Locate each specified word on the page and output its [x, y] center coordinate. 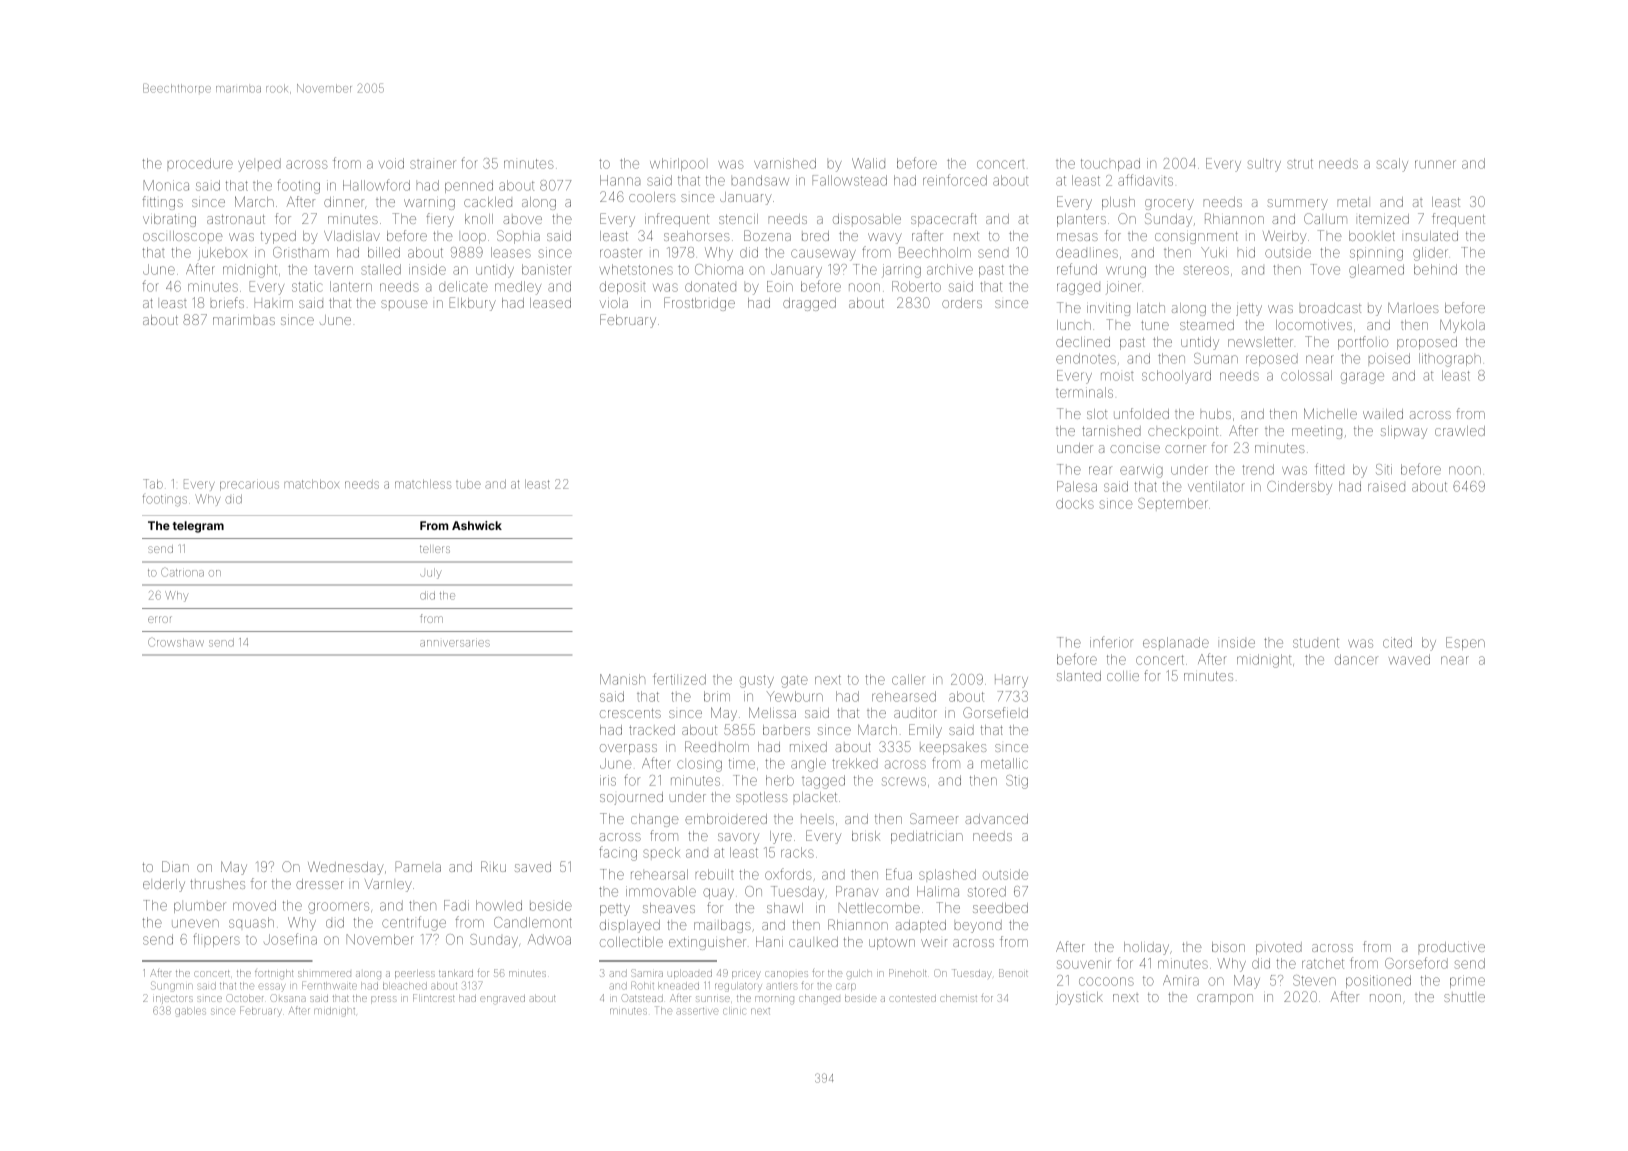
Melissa [772, 712]
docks [1075, 503]
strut [1300, 164]
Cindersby [1299, 488]
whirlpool [677, 164]
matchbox [311, 484]
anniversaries [455, 643]
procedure [200, 163]
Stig [1017, 782]
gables [190, 1012]
